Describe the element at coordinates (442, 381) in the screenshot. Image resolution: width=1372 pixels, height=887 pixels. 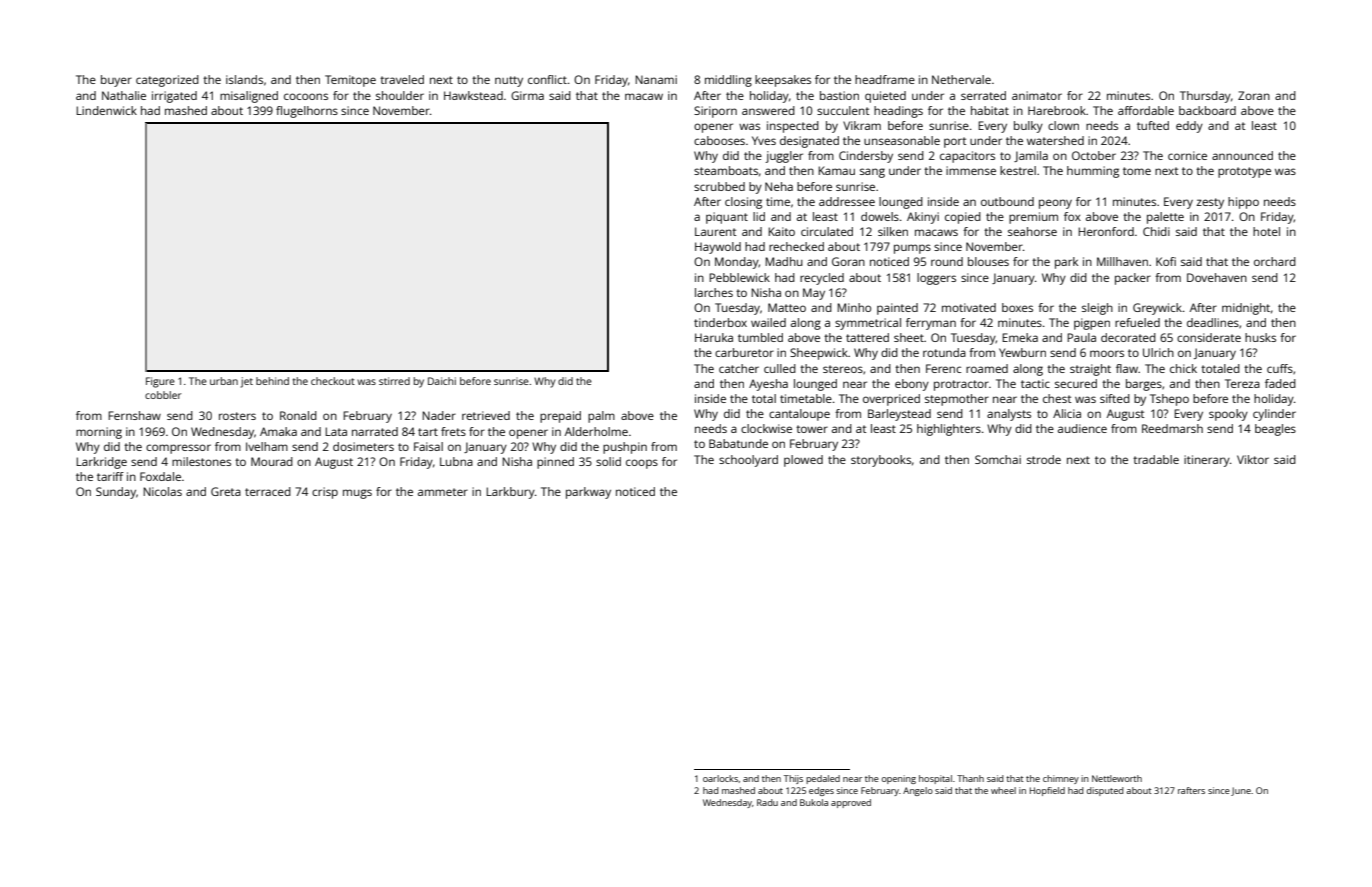
I see `Daichi` at that location.
